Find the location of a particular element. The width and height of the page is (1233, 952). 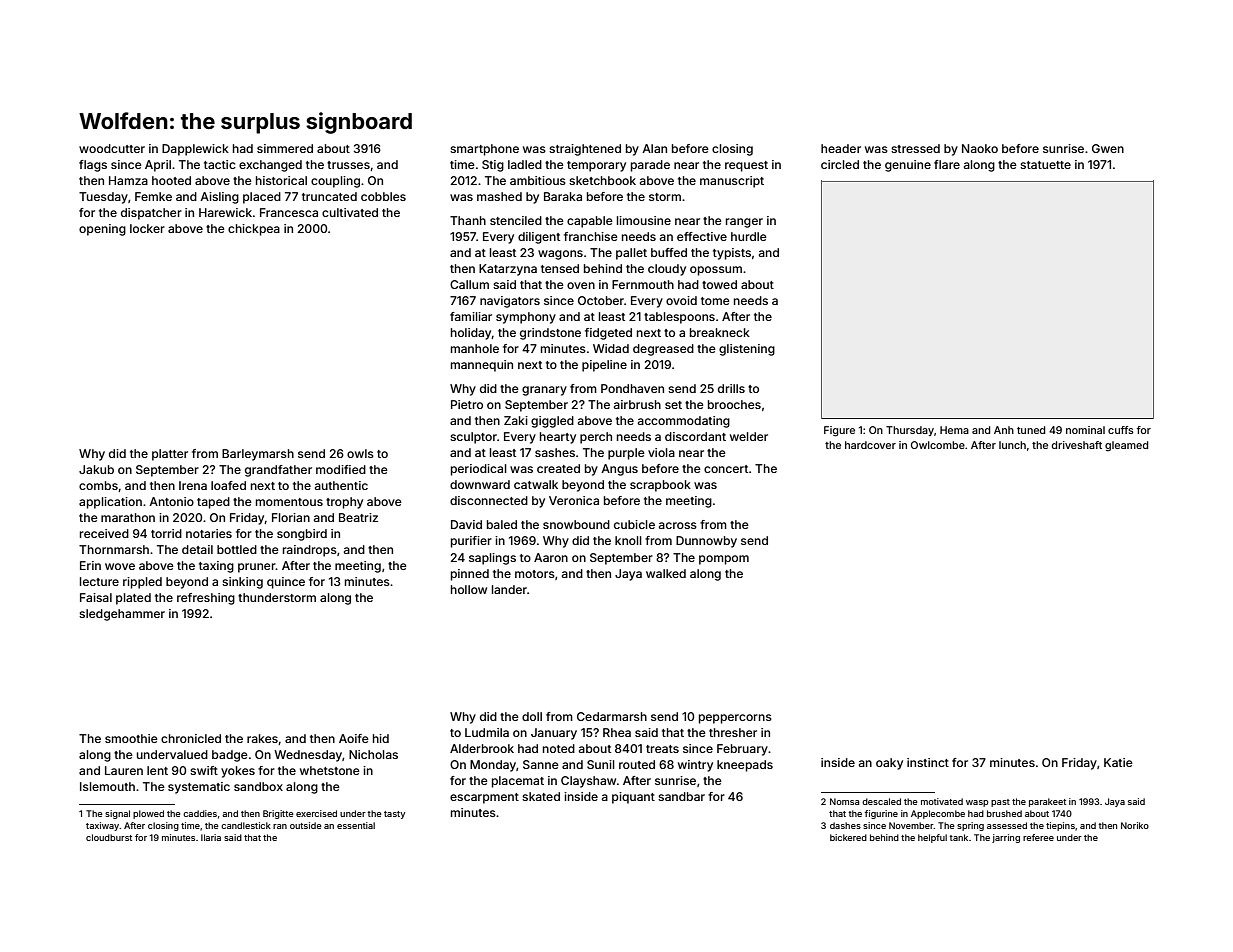

cuffs is located at coordinates (1121, 430).
